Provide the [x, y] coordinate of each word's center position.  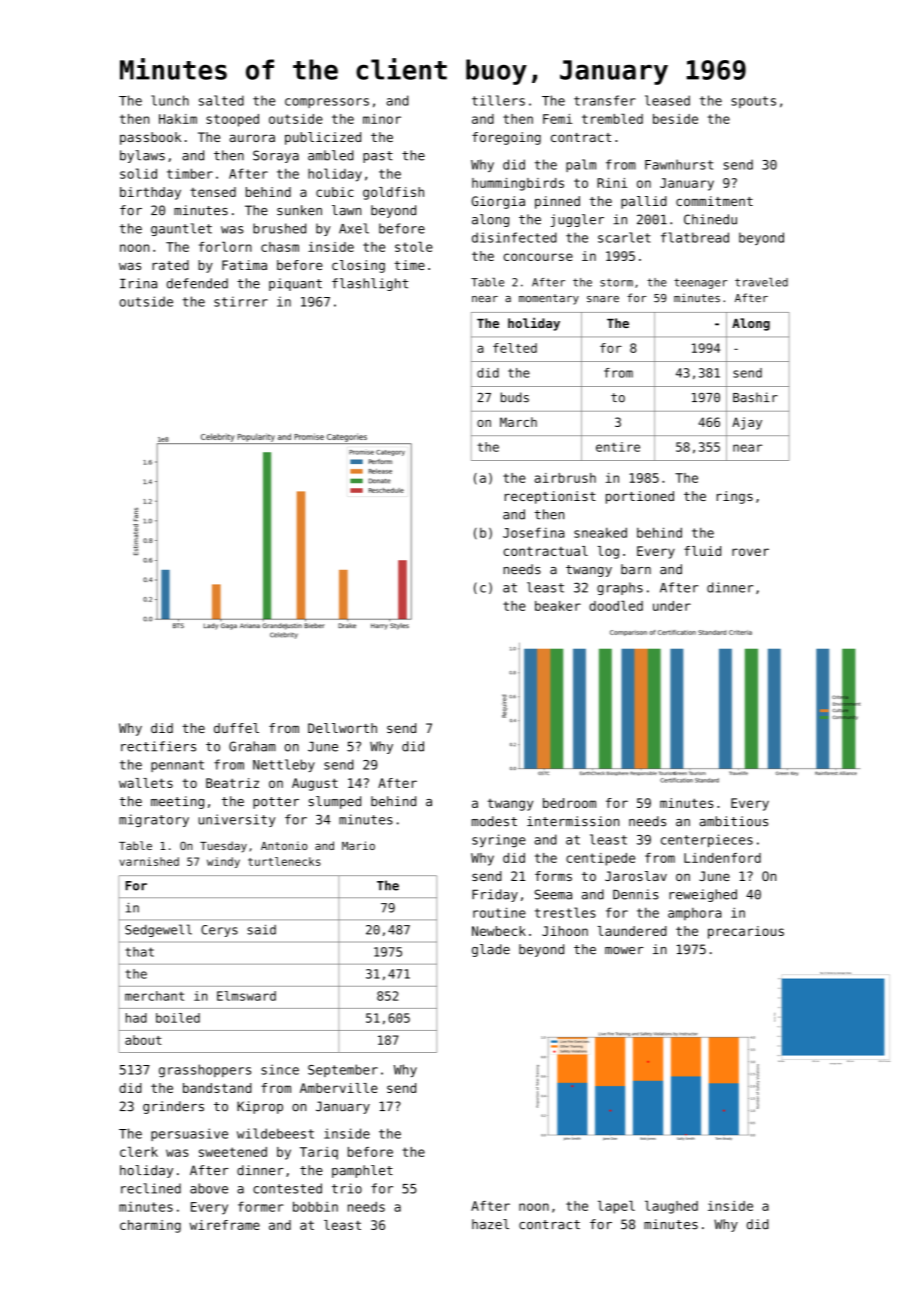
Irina [138, 283]
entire [618, 447]
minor [382, 119]
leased [667, 100]
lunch [170, 100]
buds [515, 397]
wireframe [225, 1225]
